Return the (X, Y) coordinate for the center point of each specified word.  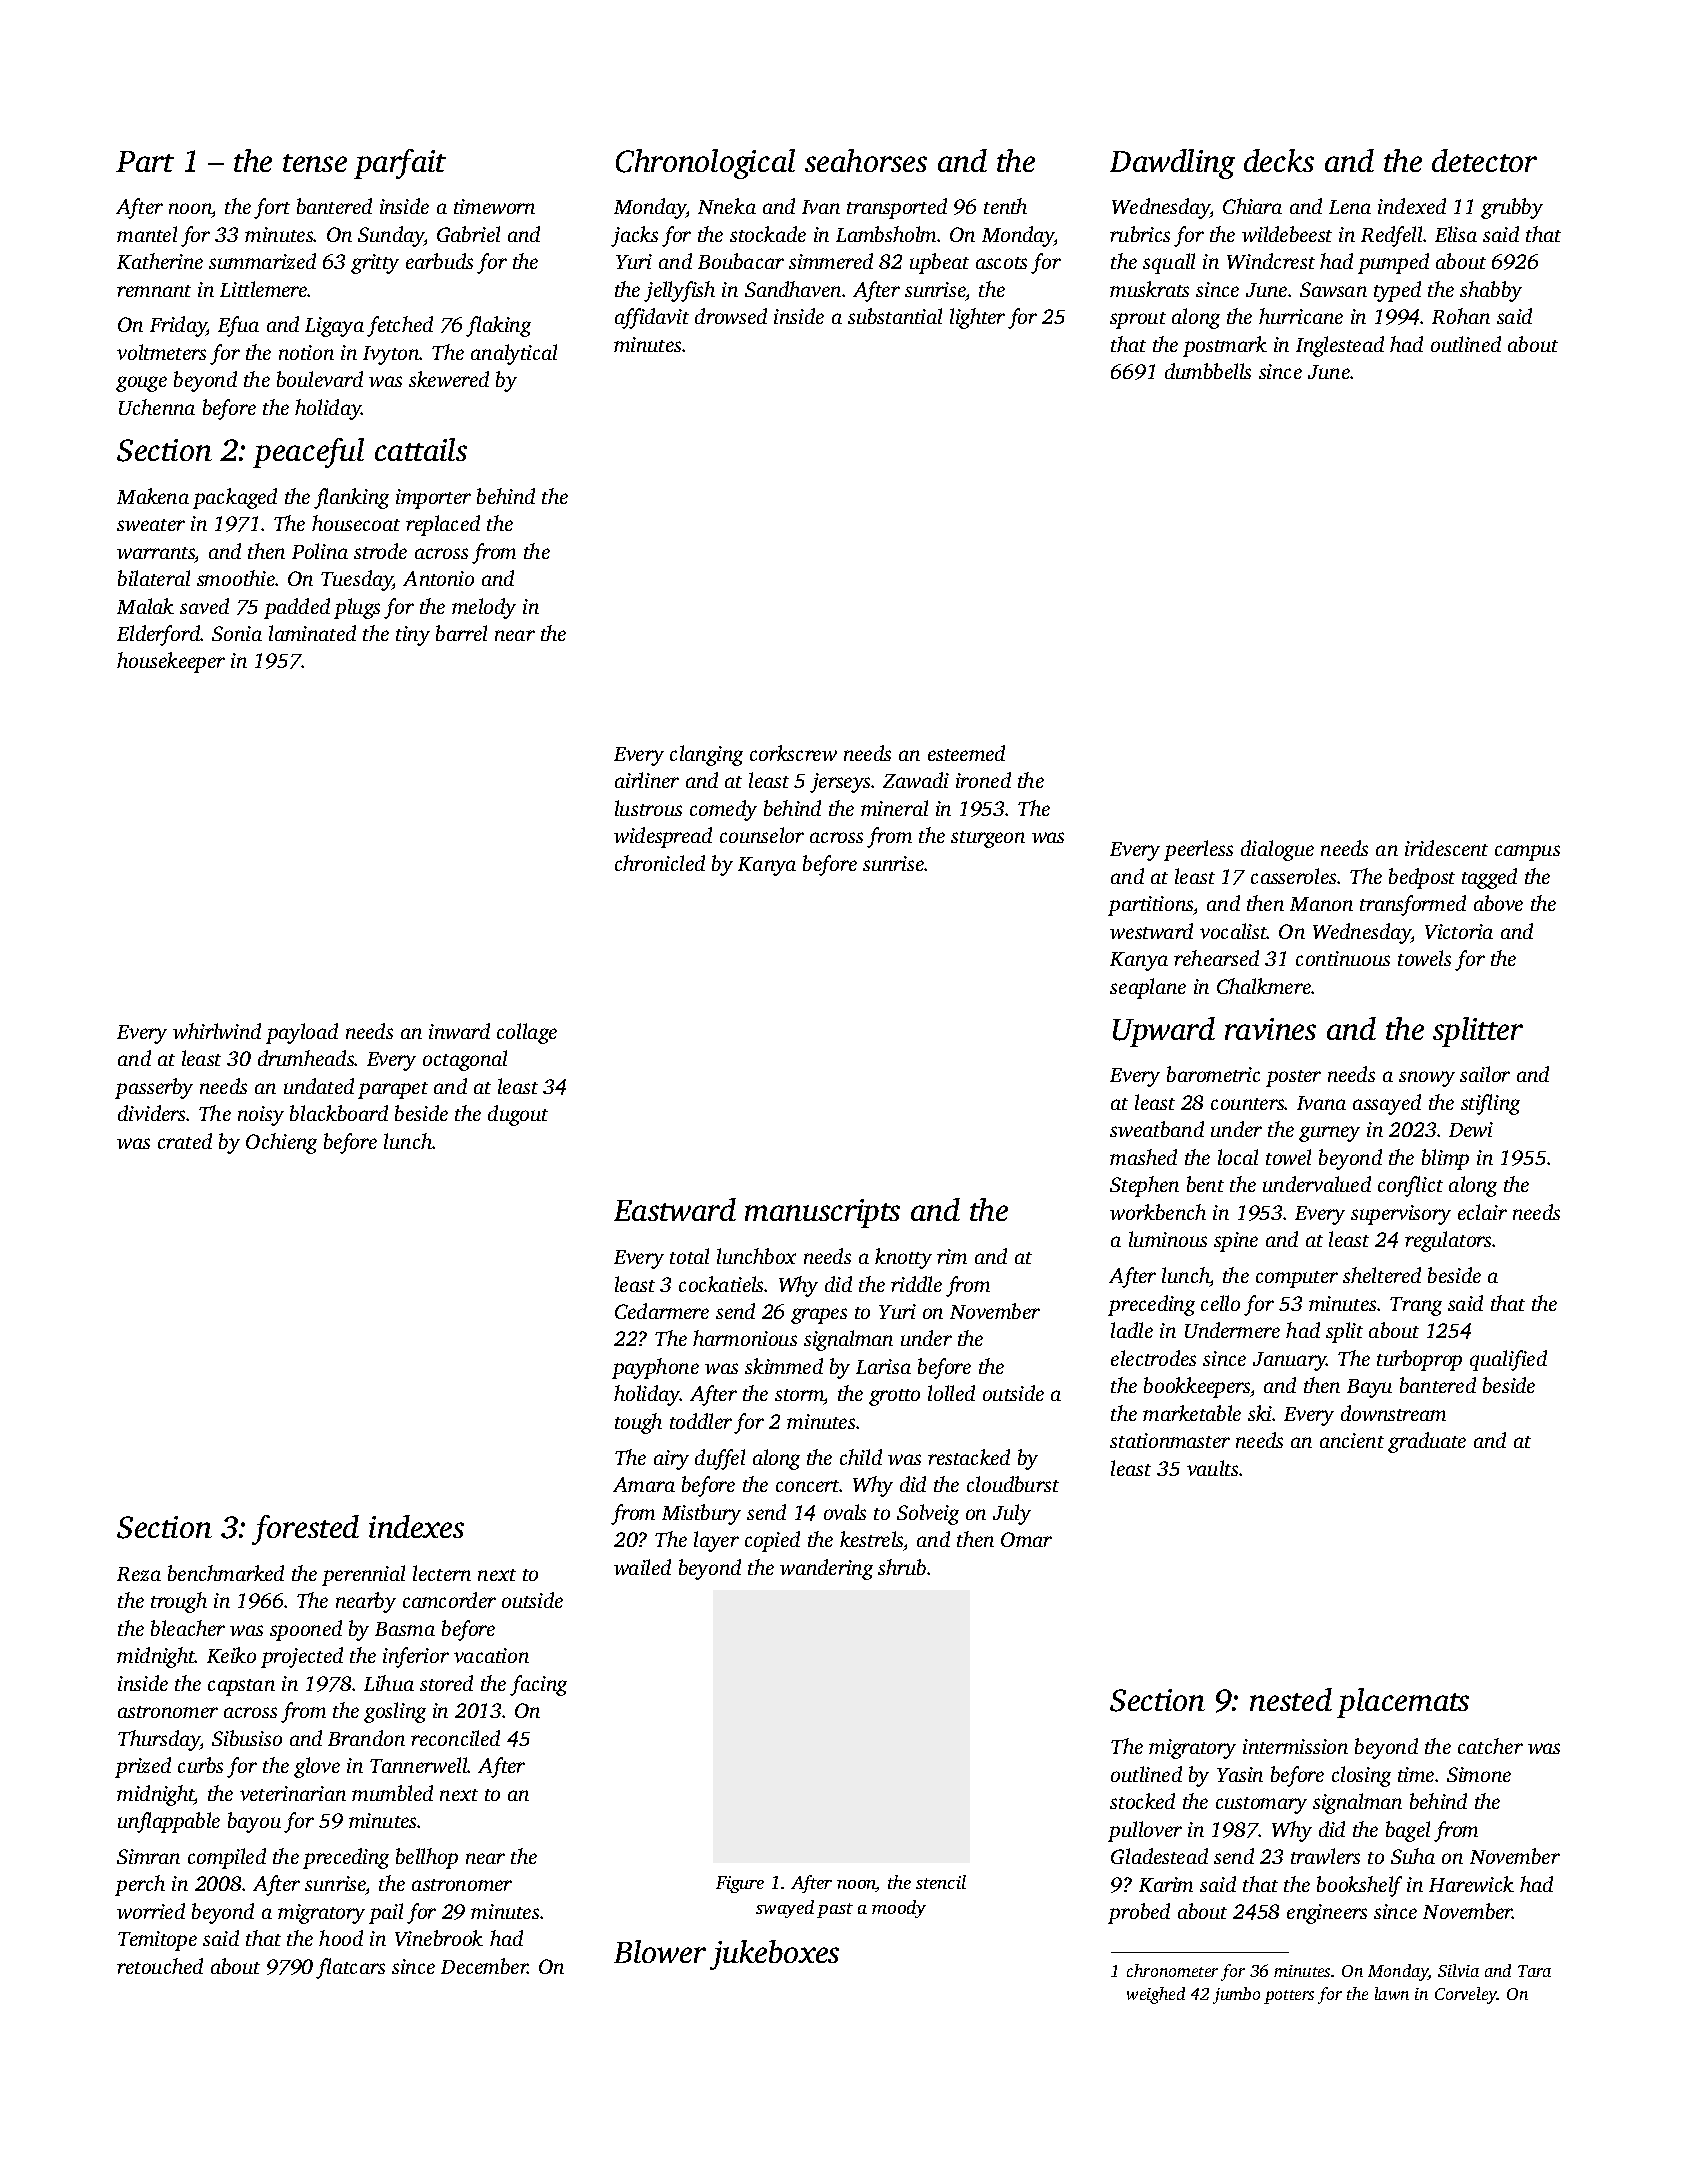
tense (315, 163)
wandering (826, 1569)
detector (1484, 160)
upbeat (939, 263)
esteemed (966, 753)
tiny (413, 636)
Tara (1534, 1971)
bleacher (188, 1628)
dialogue (1277, 850)
